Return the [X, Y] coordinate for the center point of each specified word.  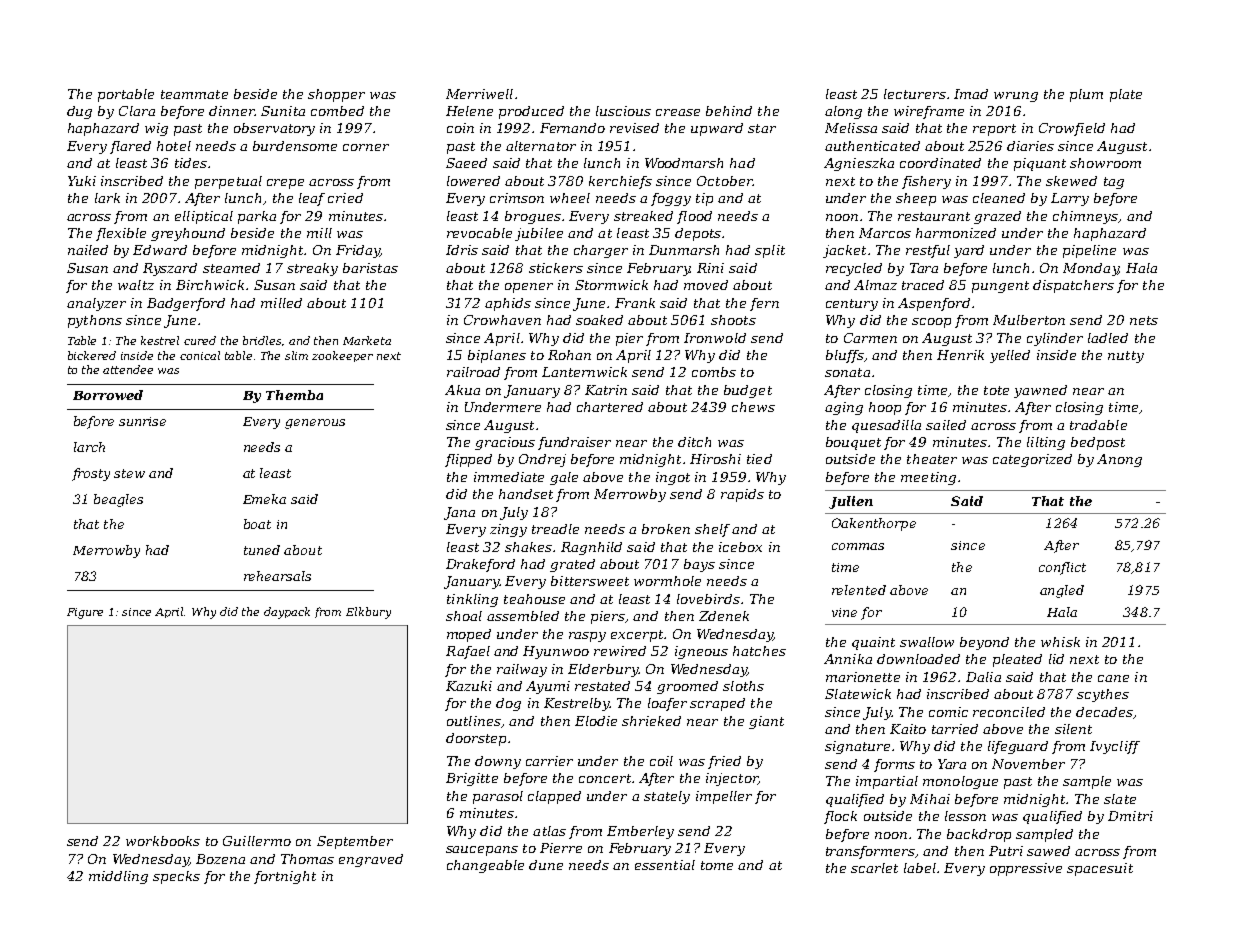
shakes [528, 547]
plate [1126, 95]
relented [859, 590]
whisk [1060, 642]
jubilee [539, 234]
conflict [1062, 568]
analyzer [96, 304]
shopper [336, 95]
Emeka [264, 499]
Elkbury [368, 613]
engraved [371, 860]
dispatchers [1073, 286]
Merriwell [479, 94]
